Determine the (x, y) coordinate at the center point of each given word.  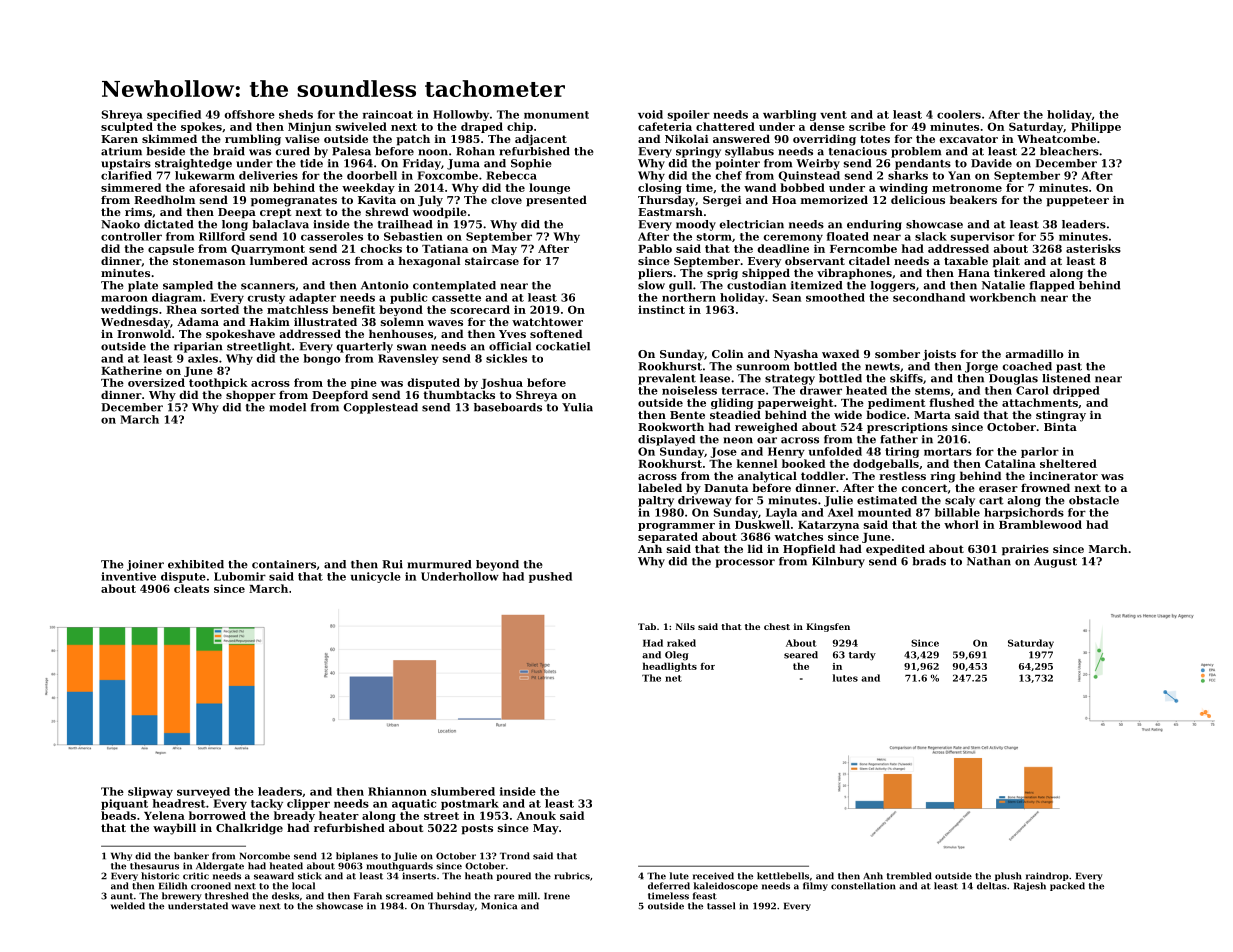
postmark (470, 804)
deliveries (268, 175)
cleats (191, 588)
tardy (862, 656)
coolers (959, 114)
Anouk (536, 815)
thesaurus (154, 866)
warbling (789, 115)
